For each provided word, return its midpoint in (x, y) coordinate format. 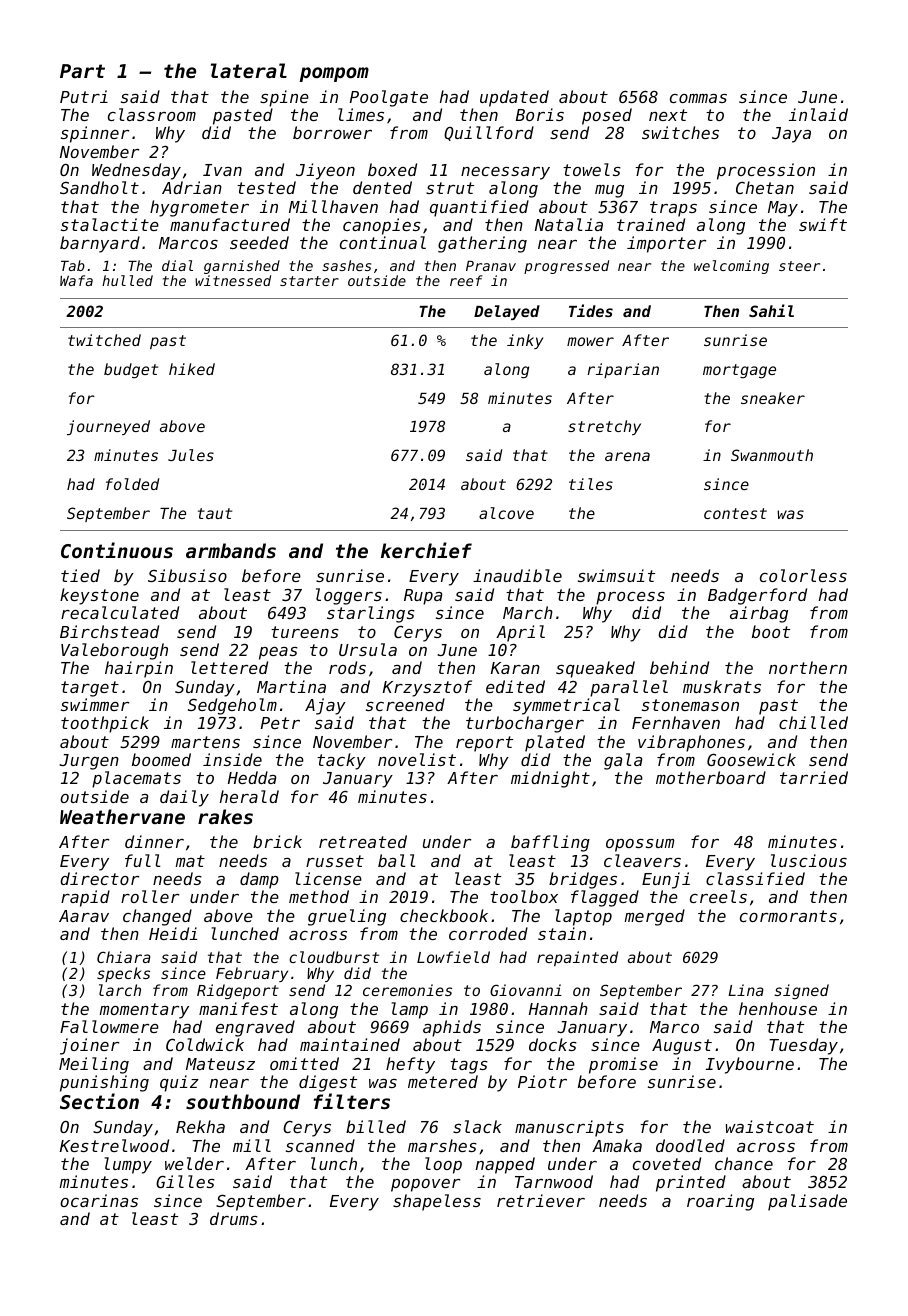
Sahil (771, 310)
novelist (417, 759)
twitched (104, 340)
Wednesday (136, 171)
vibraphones (691, 743)
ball (396, 860)
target (90, 689)
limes (361, 114)
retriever (541, 1200)
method (319, 896)
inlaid (818, 114)
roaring (720, 1202)
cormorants (788, 916)
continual (383, 242)
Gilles (185, 1181)
